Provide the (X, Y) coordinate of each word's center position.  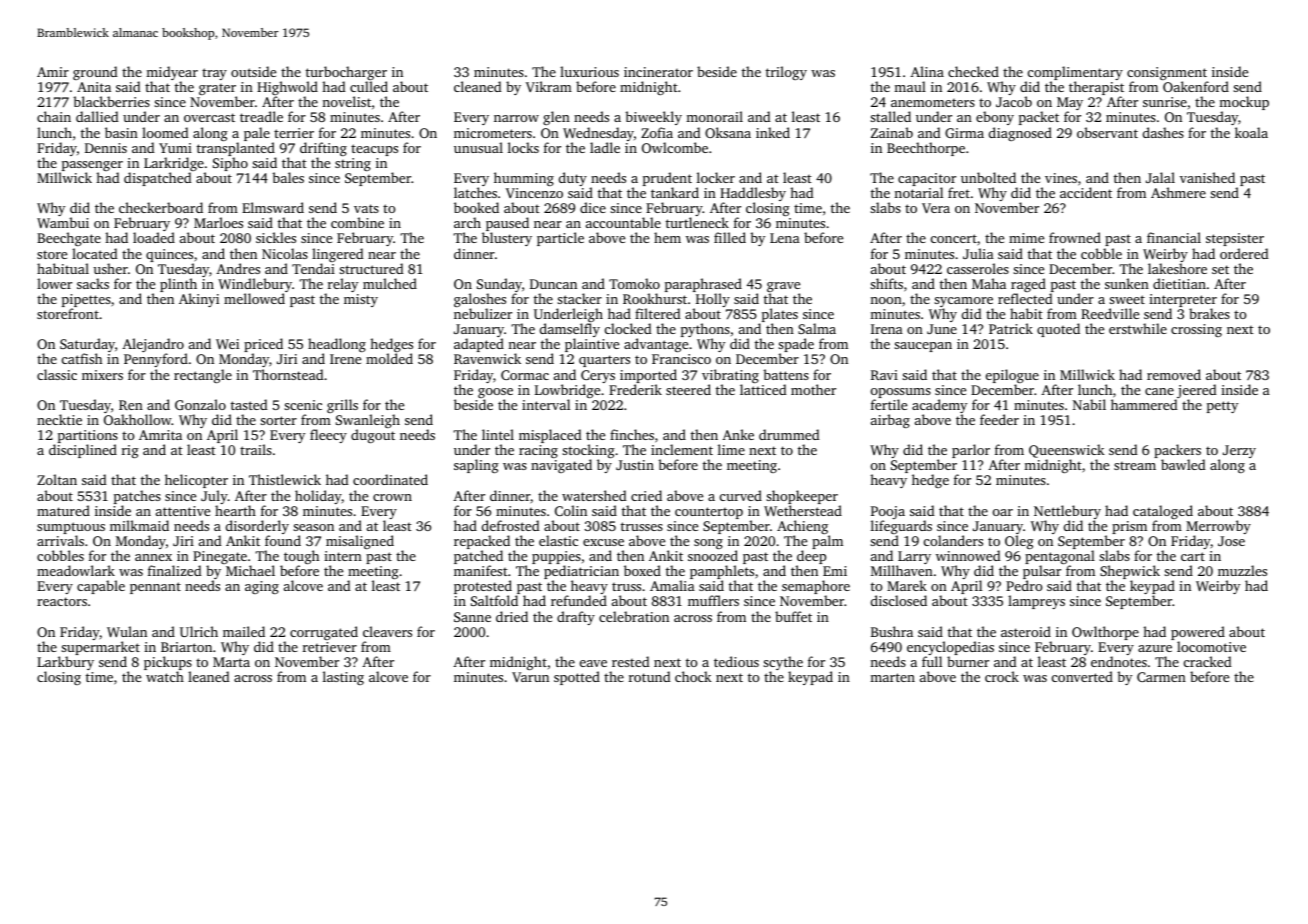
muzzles (1242, 570)
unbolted (988, 177)
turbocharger (346, 74)
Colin (571, 510)
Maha (989, 283)
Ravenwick (487, 359)
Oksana (728, 132)
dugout (373, 436)
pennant (155, 588)
